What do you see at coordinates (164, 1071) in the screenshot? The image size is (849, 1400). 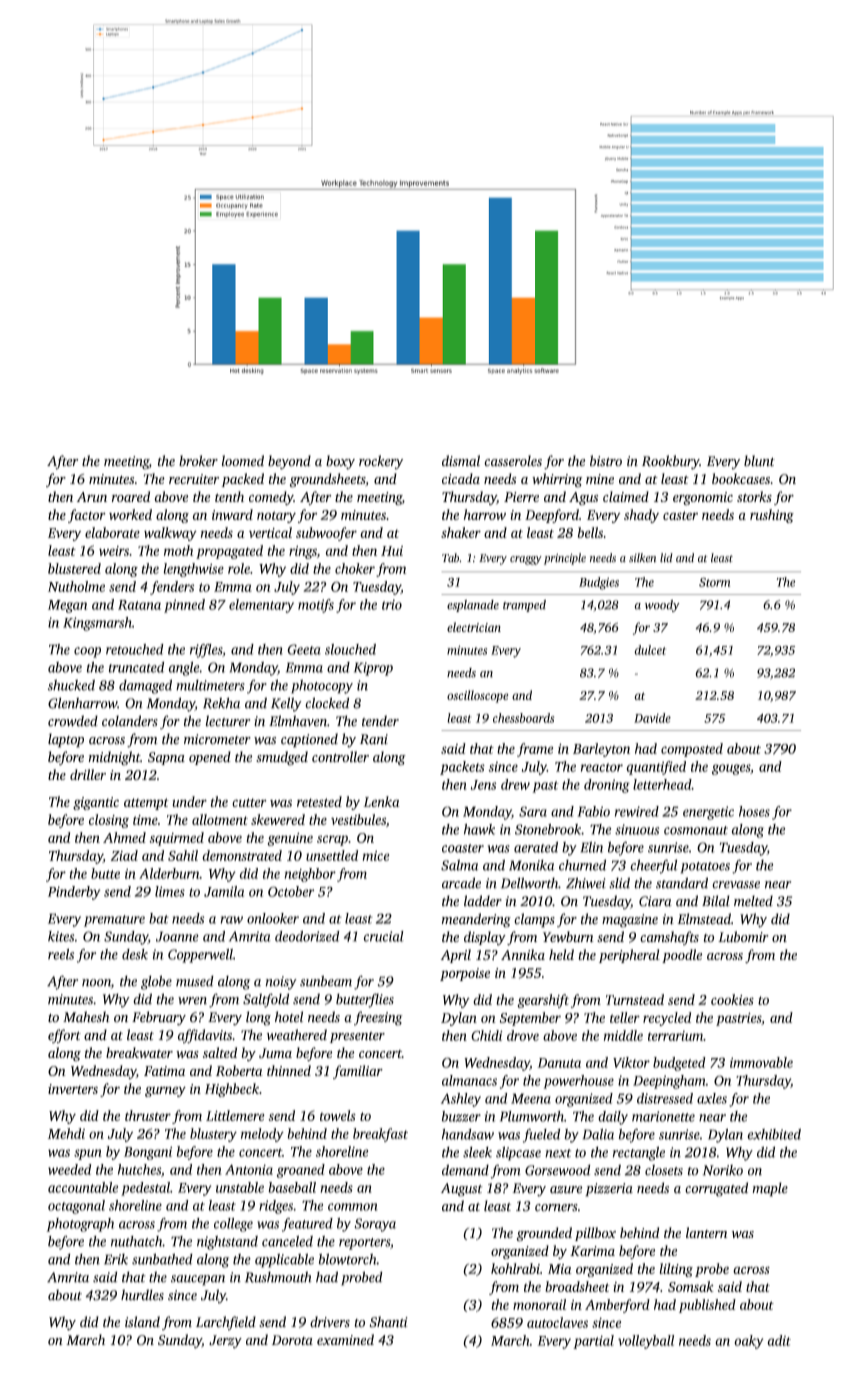 I see `Fatima` at bounding box center [164, 1071].
